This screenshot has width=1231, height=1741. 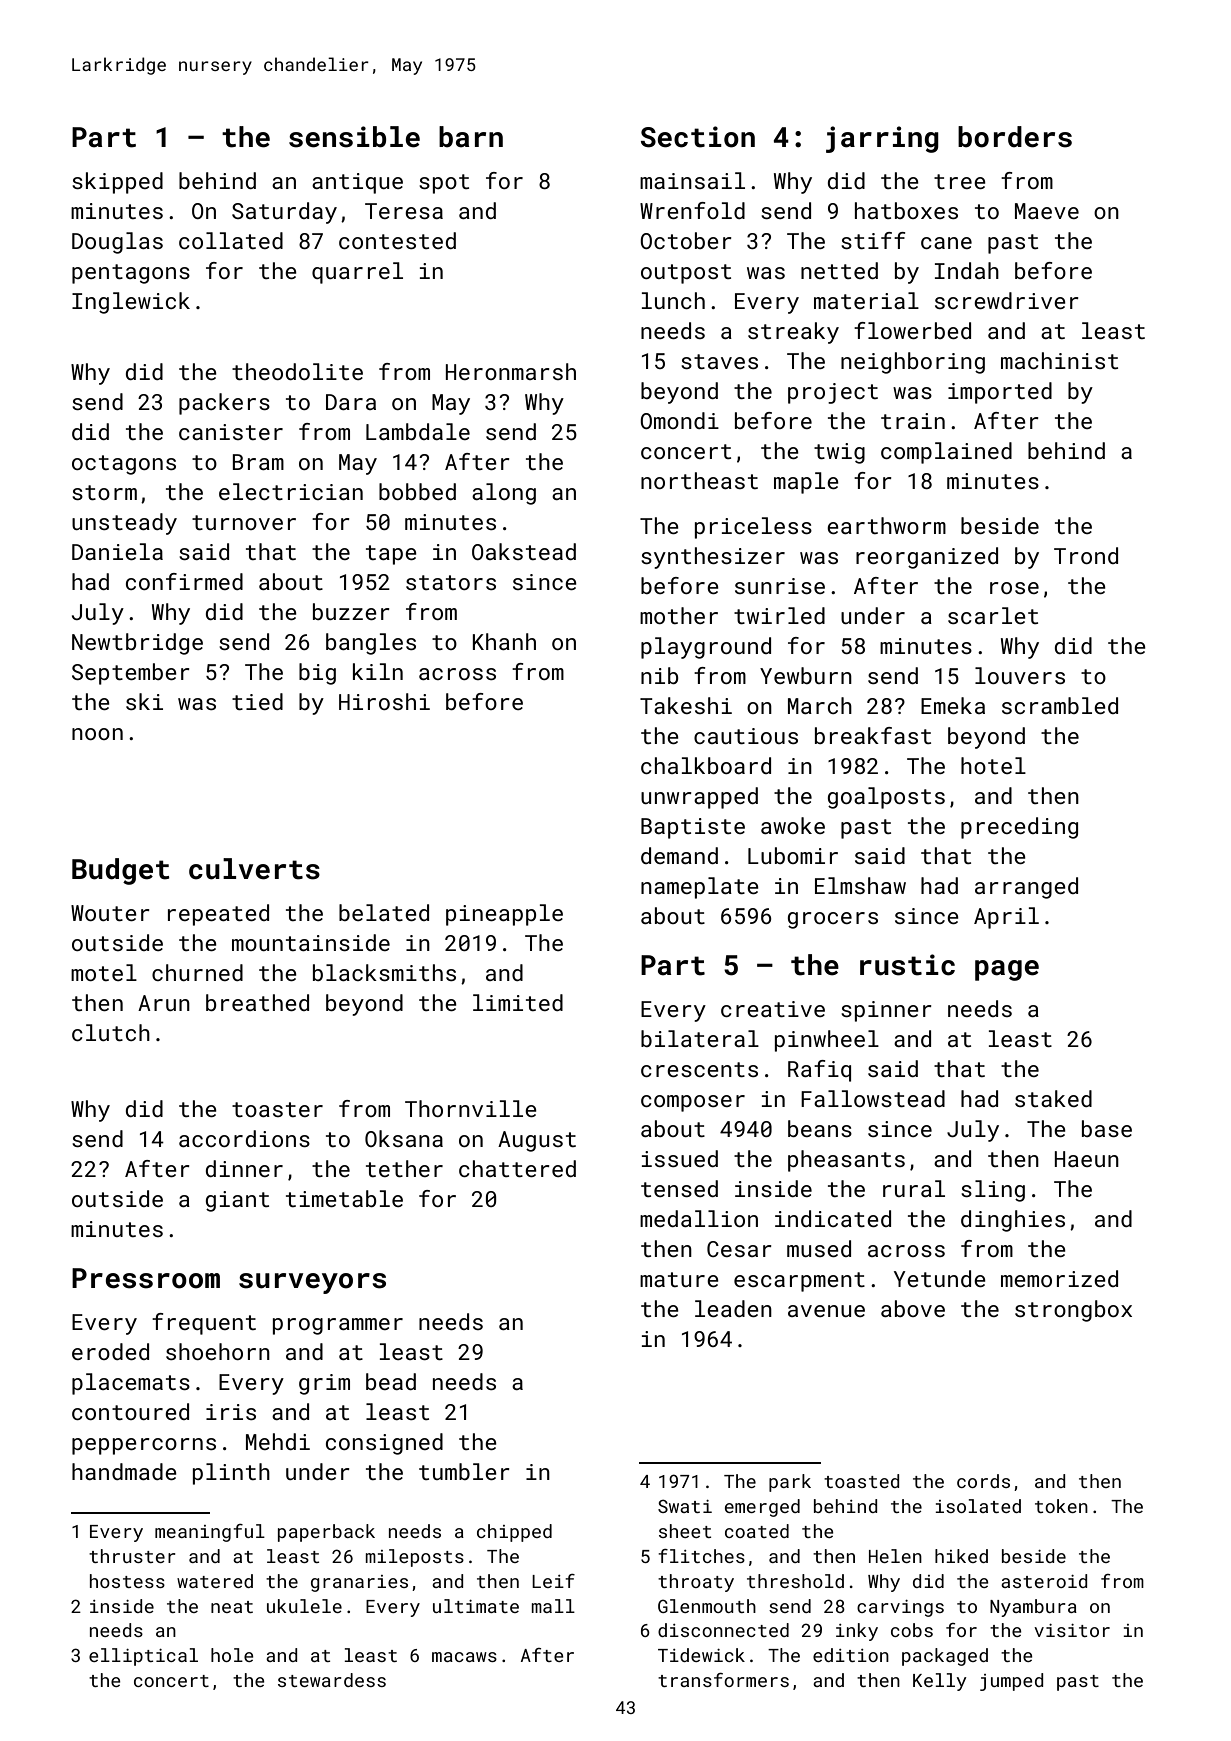 I want to click on barn, so click(x=471, y=137).
